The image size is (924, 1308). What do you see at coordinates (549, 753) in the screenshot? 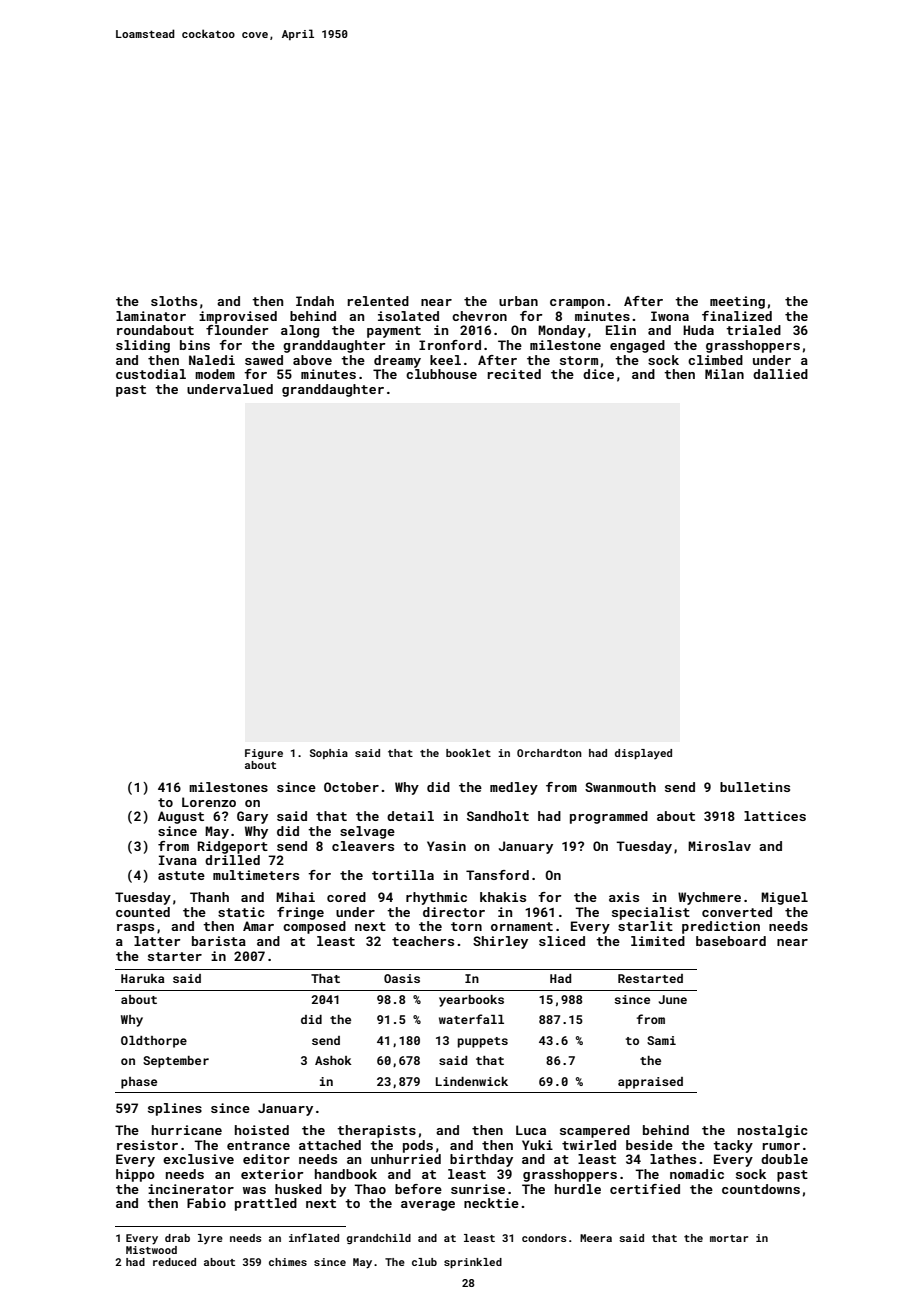
I see `Orchardton` at bounding box center [549, 753].
